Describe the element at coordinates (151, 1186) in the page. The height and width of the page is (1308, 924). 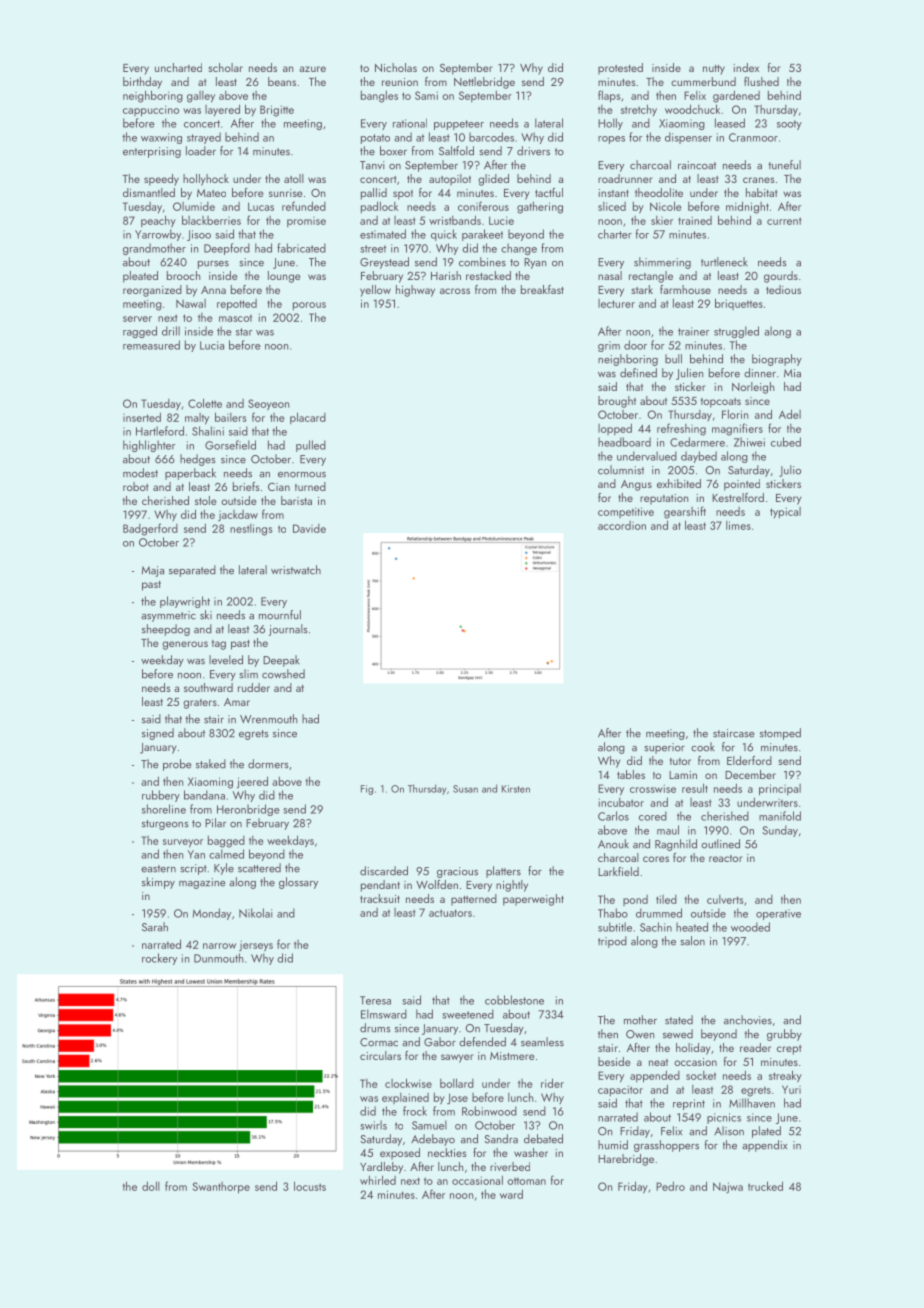
I see `doll` at that location.
